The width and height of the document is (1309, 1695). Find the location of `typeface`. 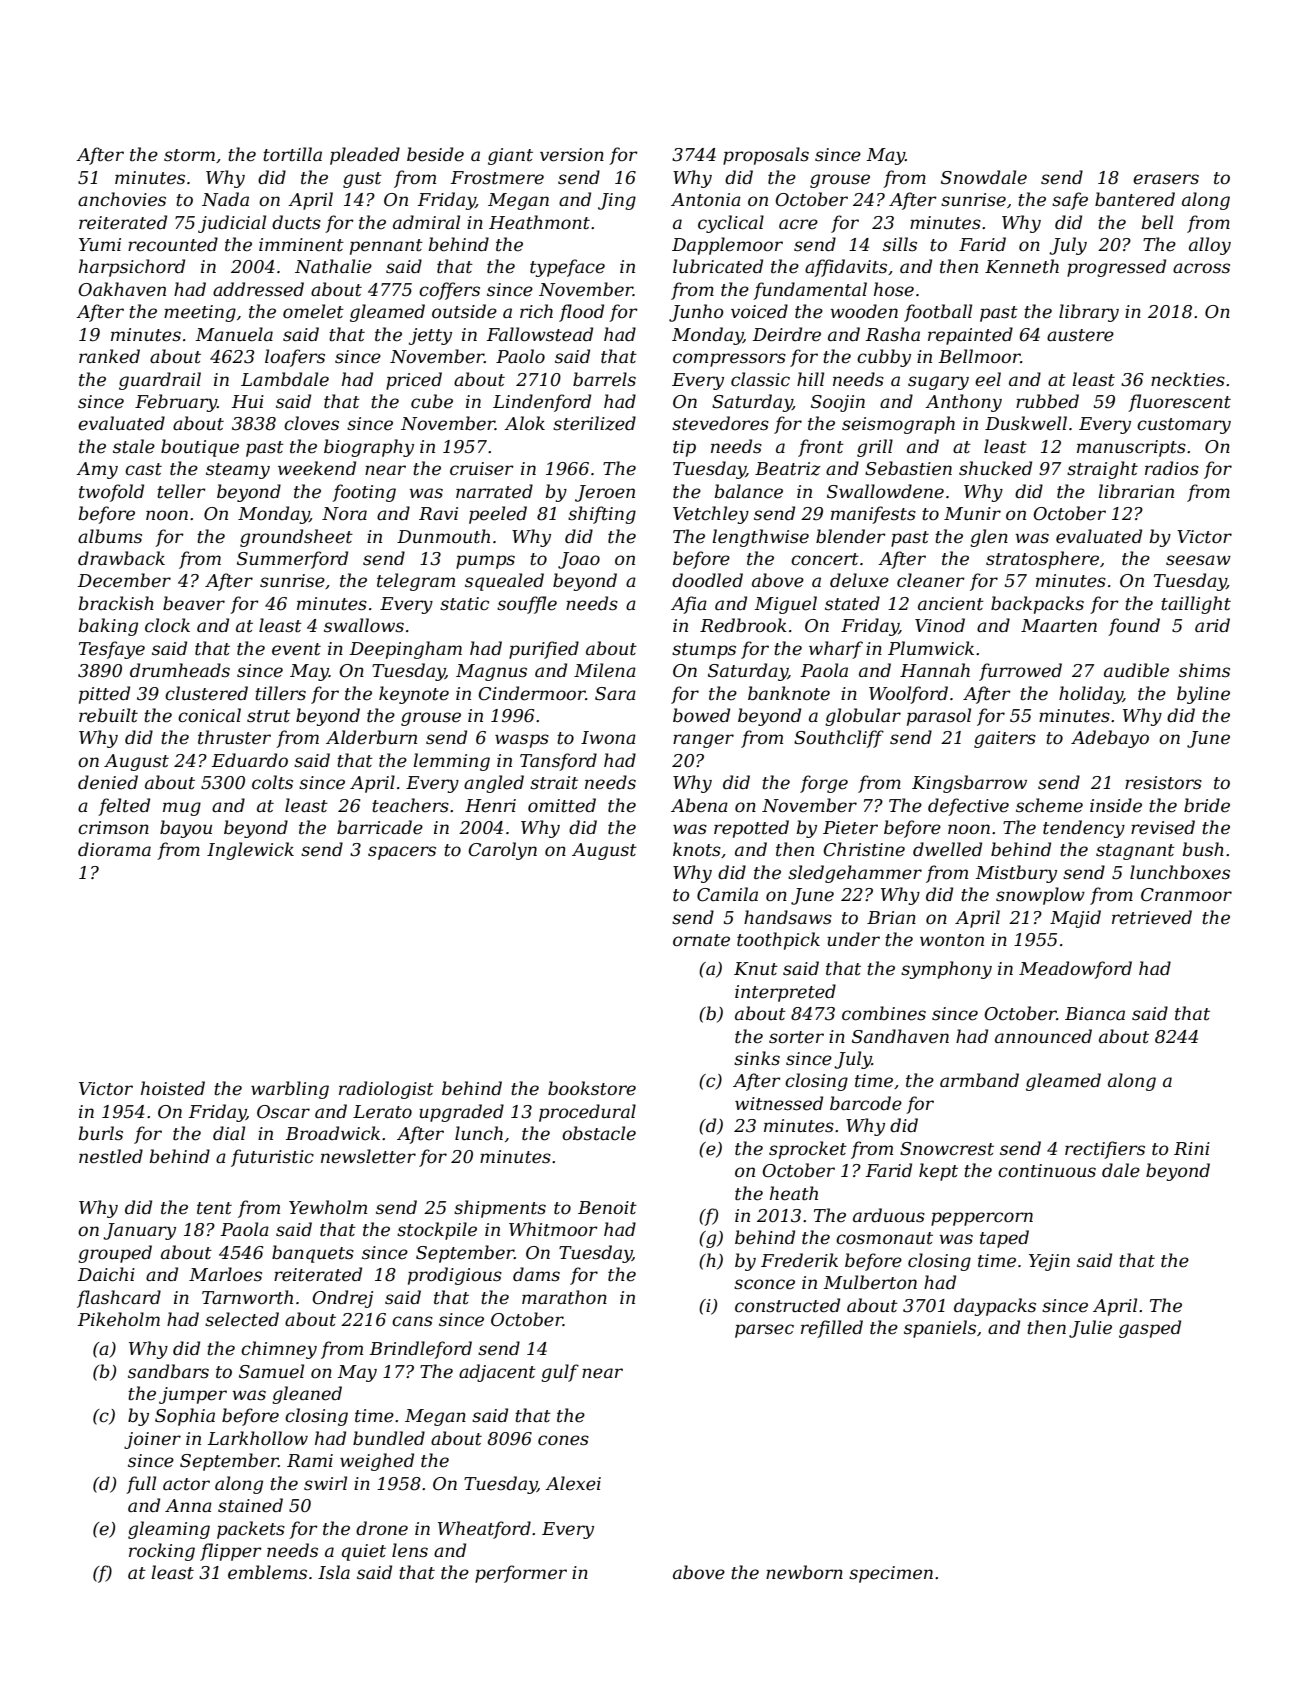

typeface is located at coordinates (567, 268).
